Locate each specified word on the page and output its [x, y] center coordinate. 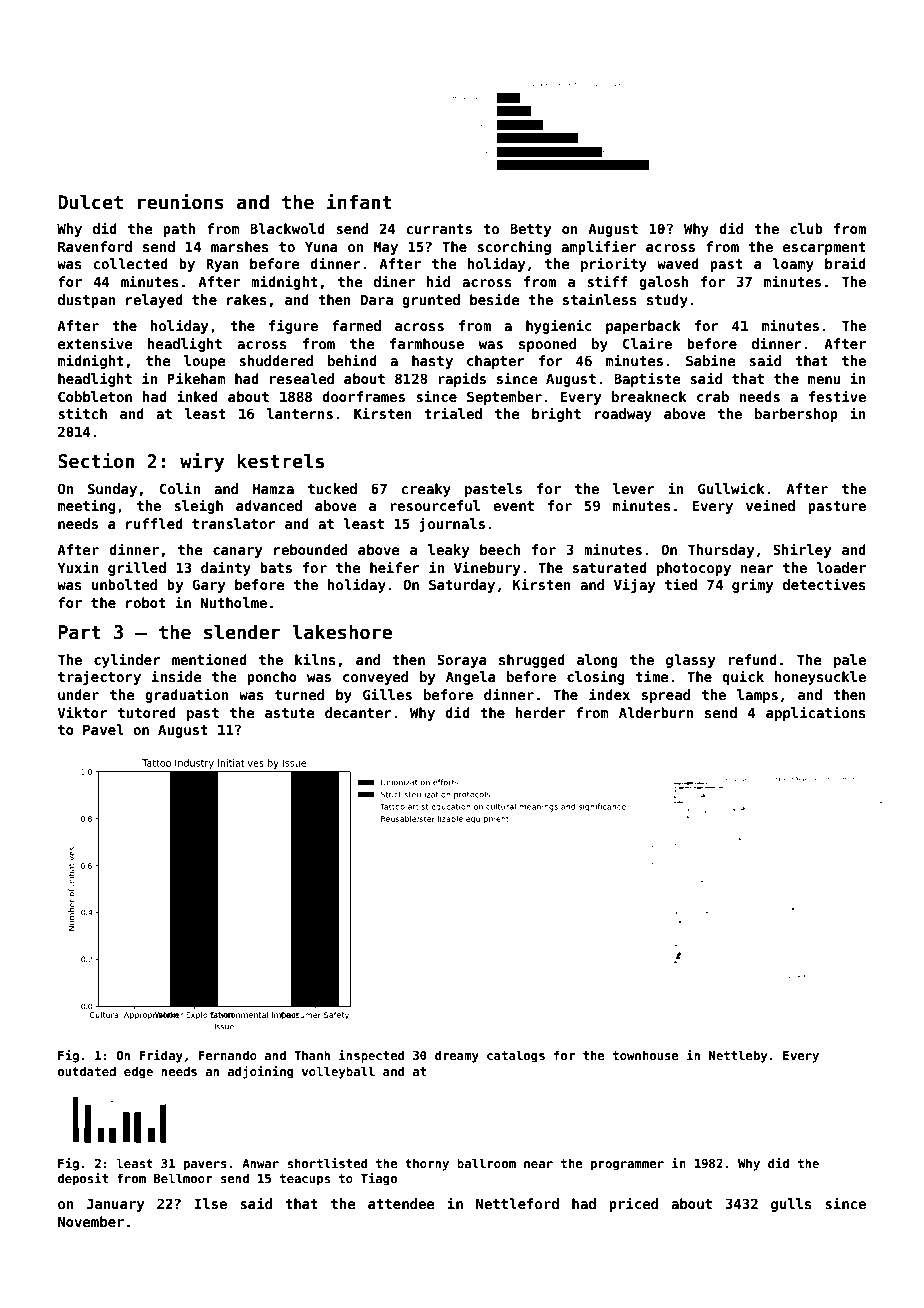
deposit [83, 1179]
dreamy [457, 1056]
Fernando [227, 1055]
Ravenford [95, 246]
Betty [530, 230]
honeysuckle [820, 678]
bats [276, 567]
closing [595, 677]
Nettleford [517, 1203]
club [806, 228]
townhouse [646, 1055]
